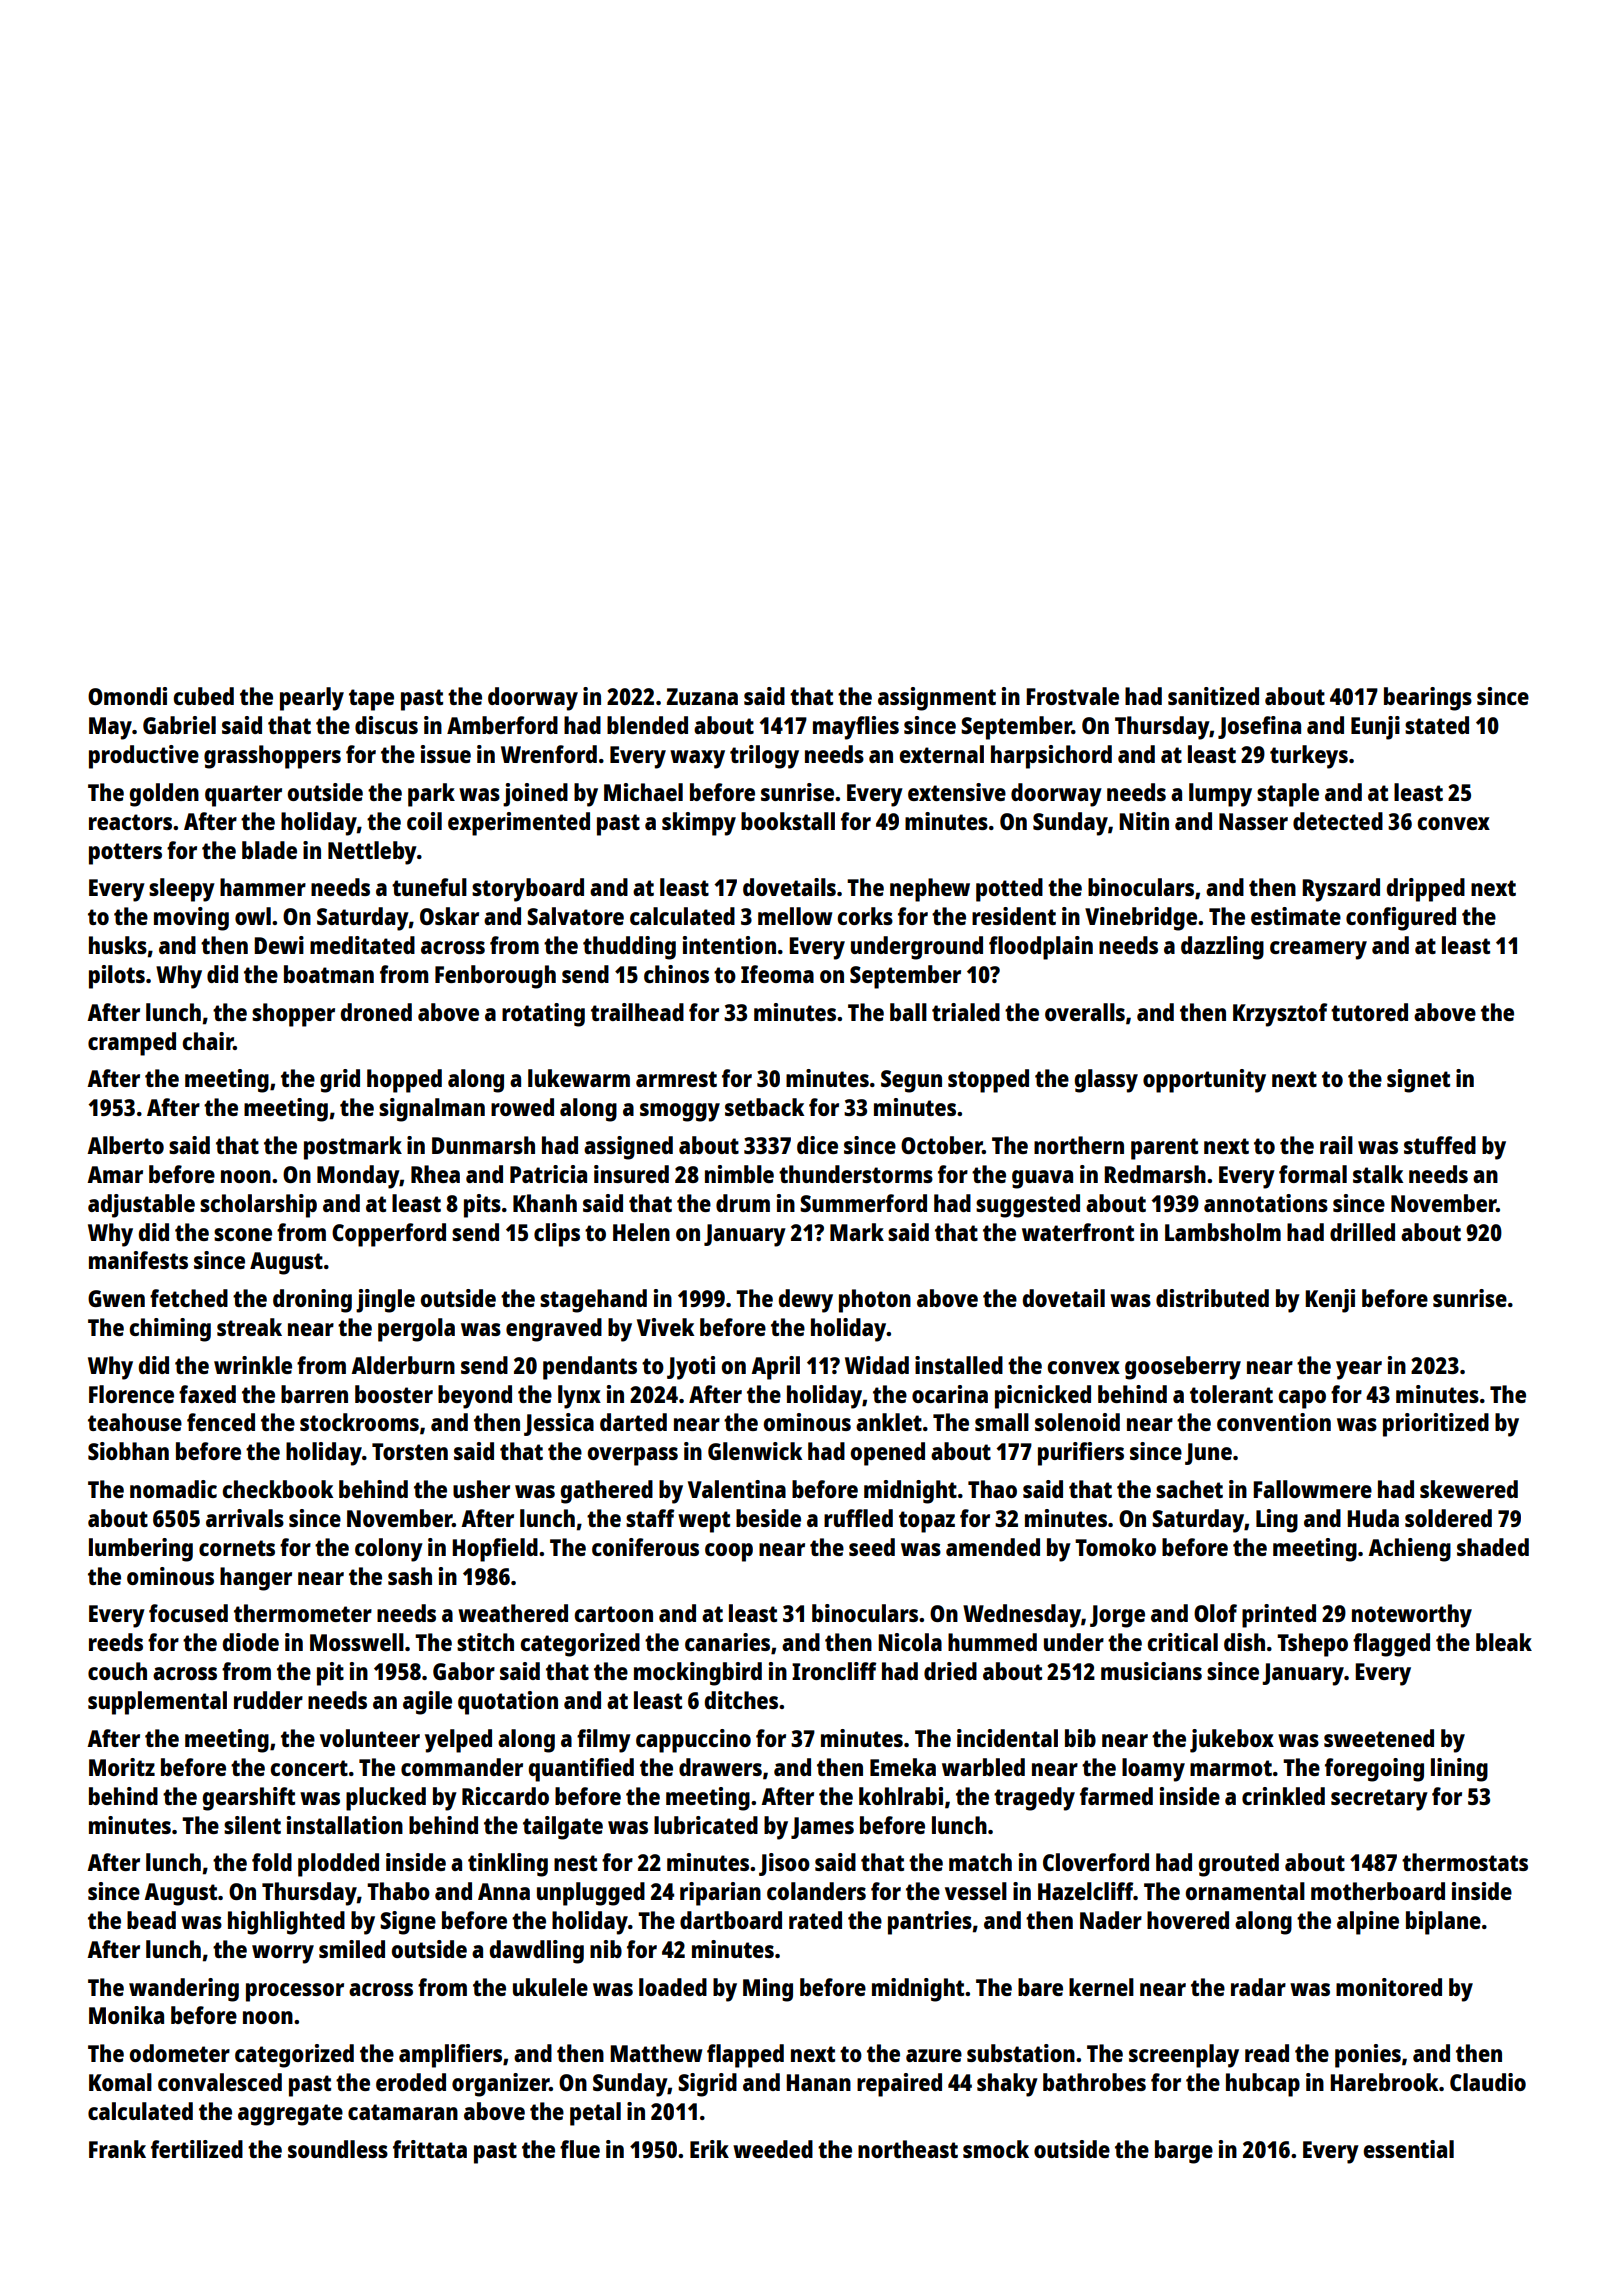 The image size is (1620, 2292). I want to click on hanger, so click(256, 1579).
